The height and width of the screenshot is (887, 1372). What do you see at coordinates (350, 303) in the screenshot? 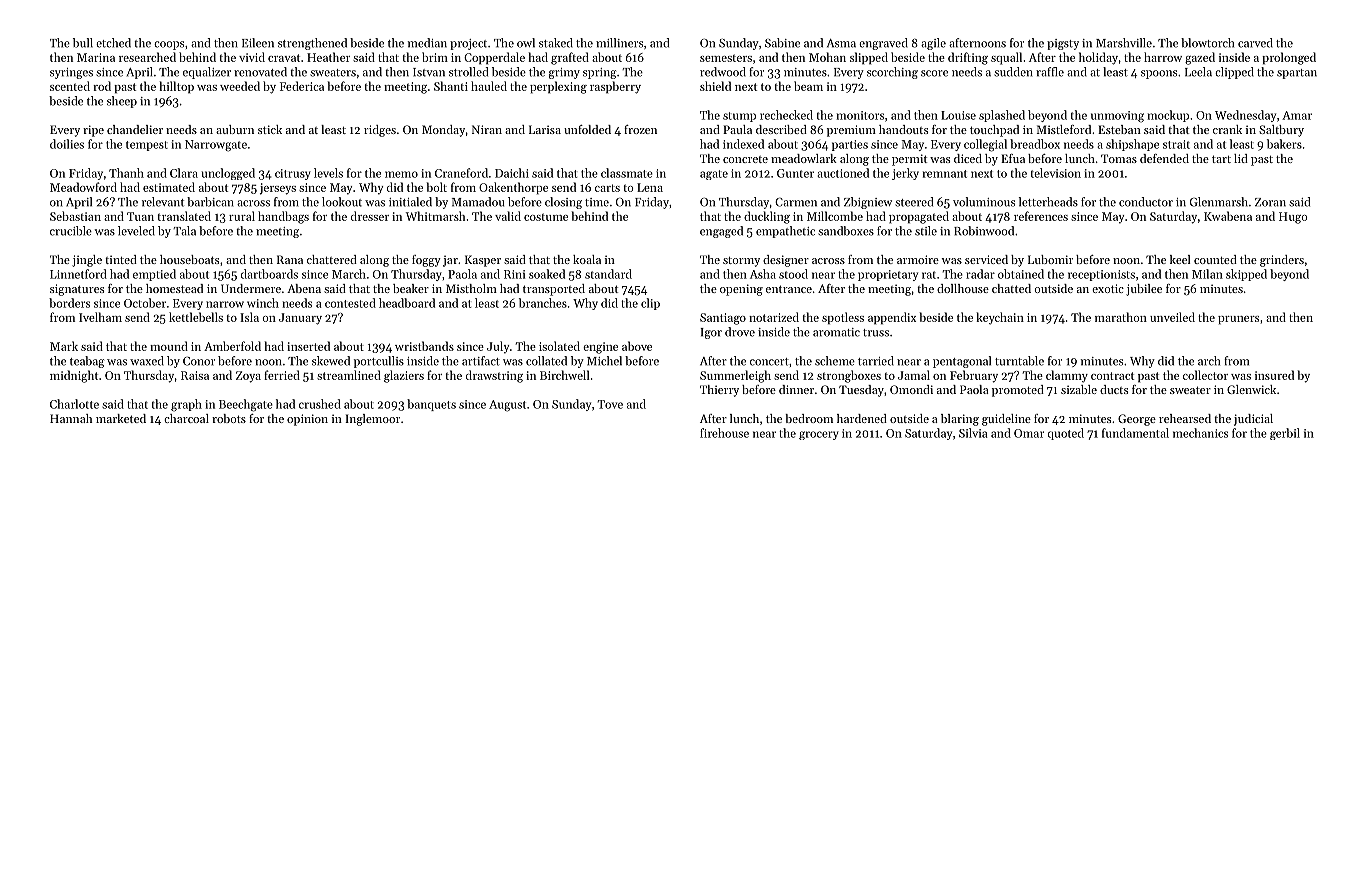
I see `contested` at bounding box center [350, 303].
